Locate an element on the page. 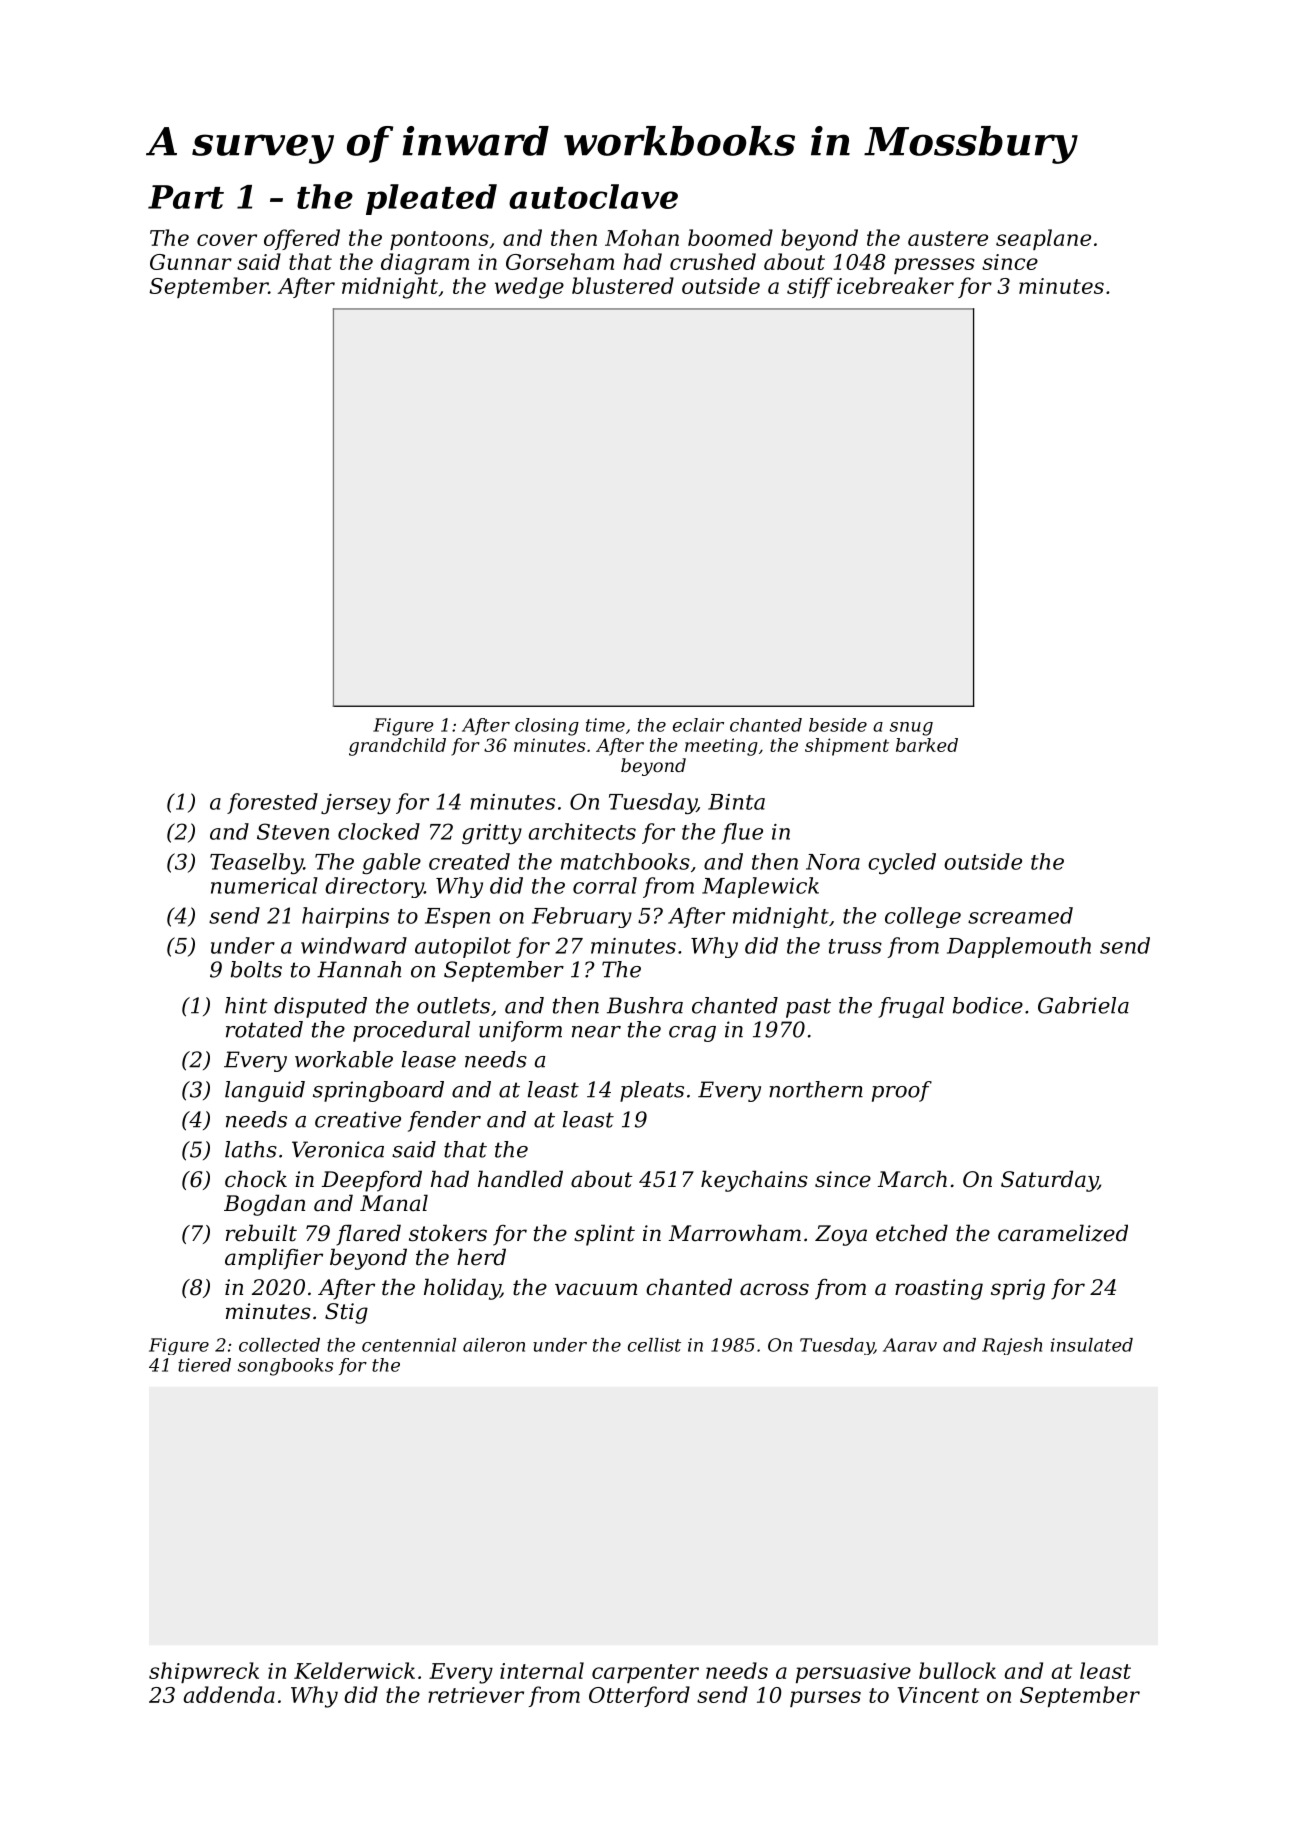 This image has width=1307, height=1848. numerical is located at coordinates (264, 885).
